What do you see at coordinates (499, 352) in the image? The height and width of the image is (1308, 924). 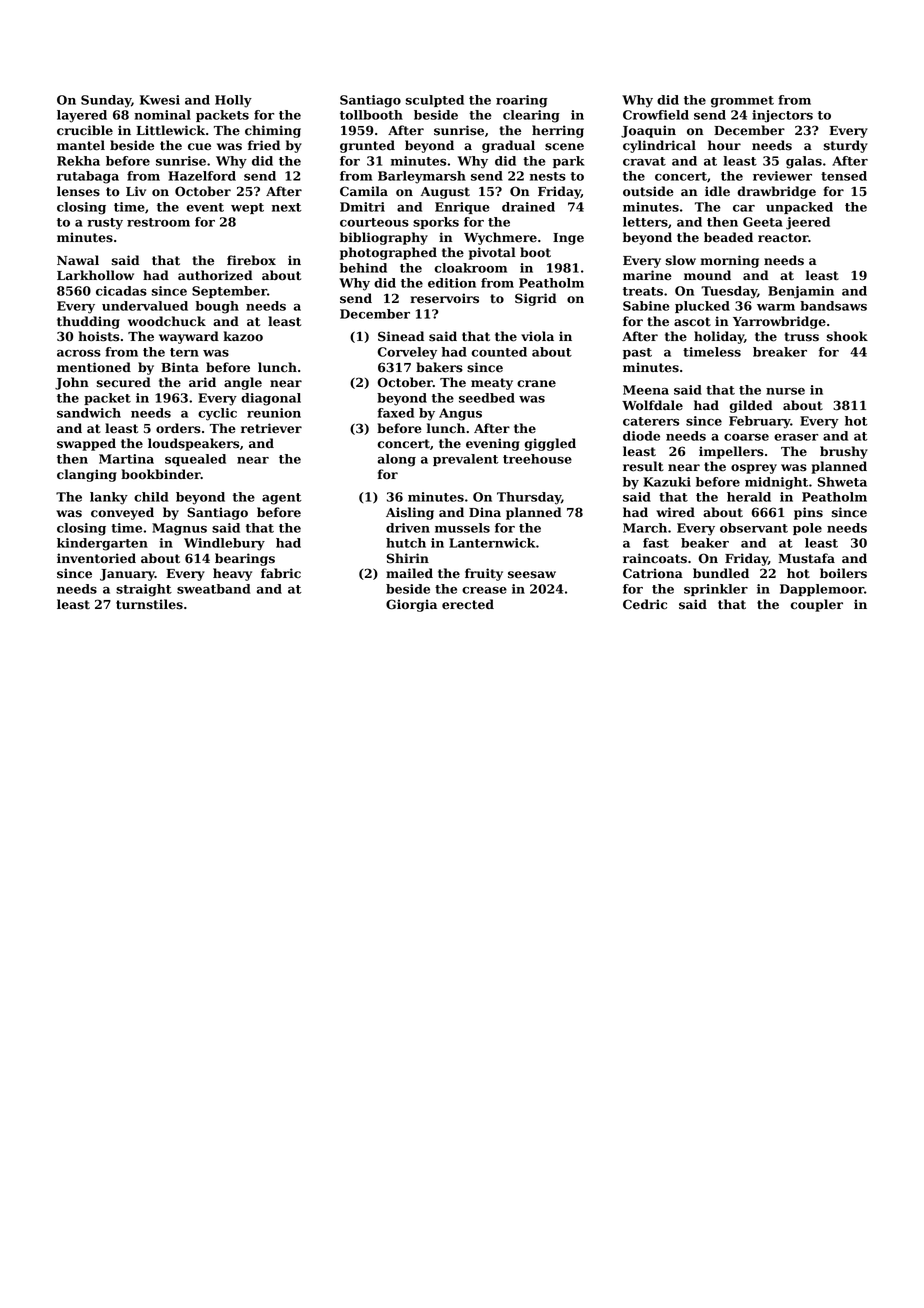 I see `counted` at bounding box center [499, 352].
